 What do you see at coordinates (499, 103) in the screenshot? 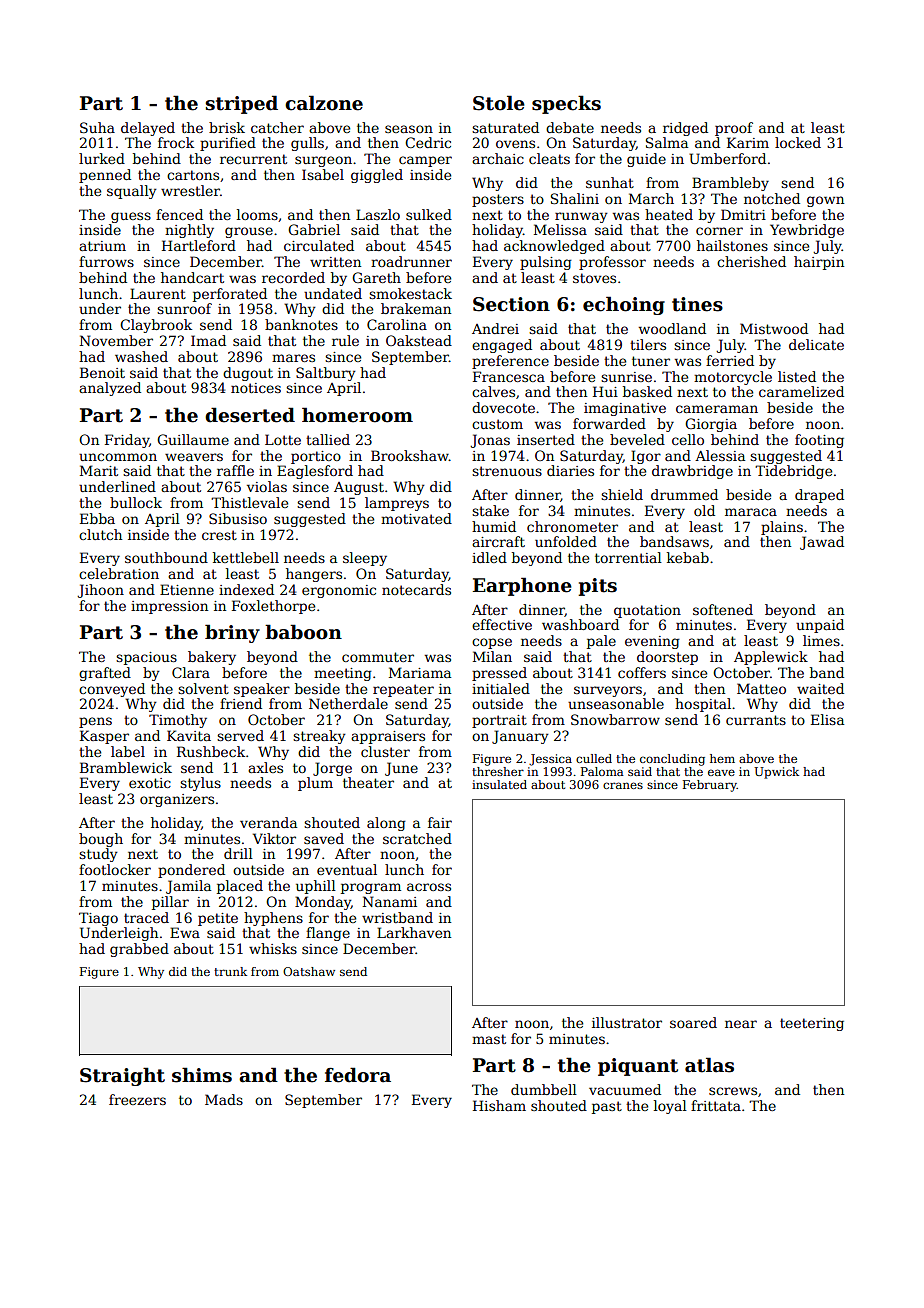
I see `Stole` at bounding box center [499, 103].
